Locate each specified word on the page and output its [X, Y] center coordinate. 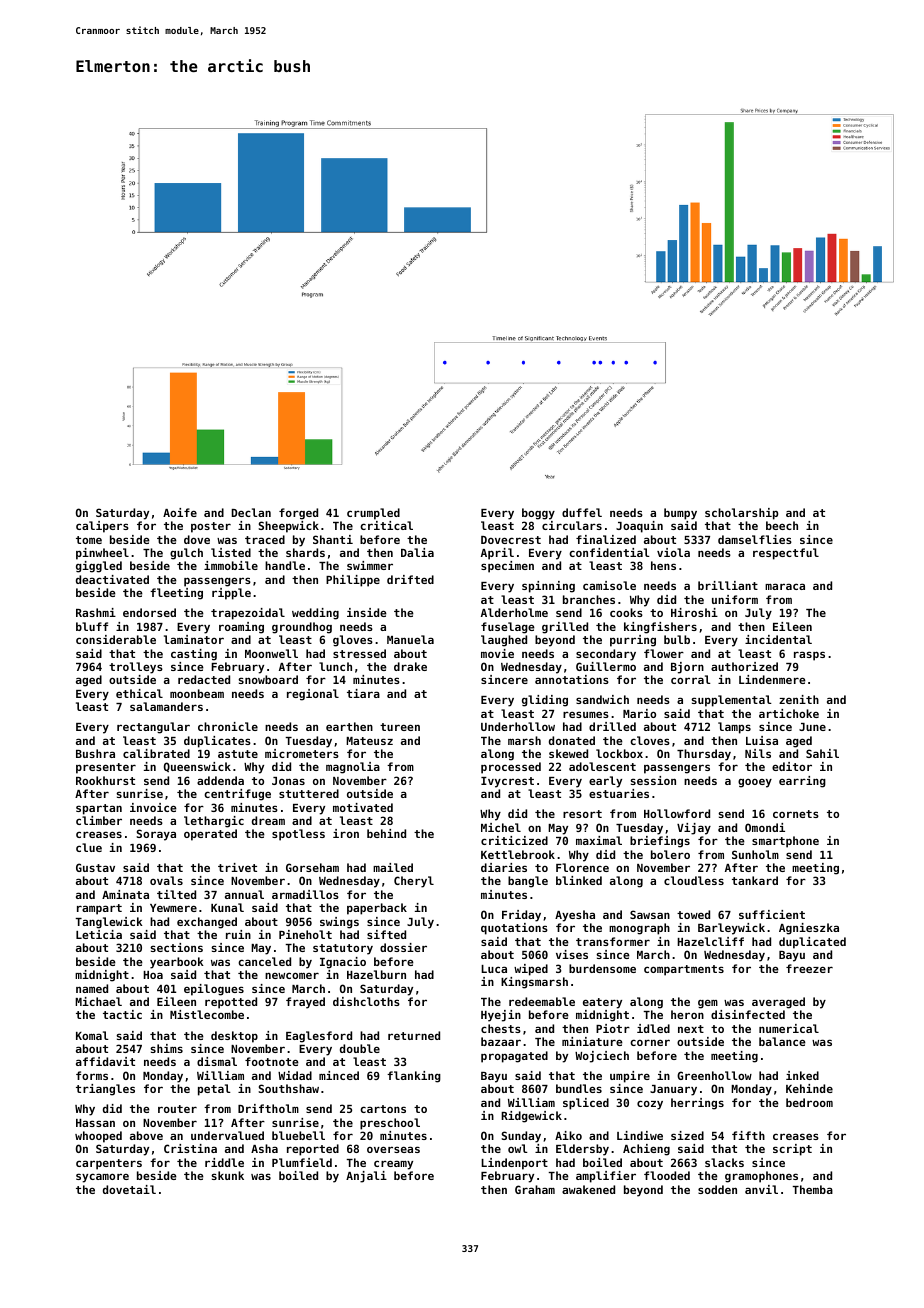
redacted [204, 679]
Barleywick [731, 929]
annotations [572, 679]
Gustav [95, 867]
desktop [234, 1037]
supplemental [731, 701]
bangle [528, 882]
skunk [227, 1175]
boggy [538, 514]
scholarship [741, 514]
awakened [588, 1189]
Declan [251, 512]
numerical [789, 1028]
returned [414, 1035]
